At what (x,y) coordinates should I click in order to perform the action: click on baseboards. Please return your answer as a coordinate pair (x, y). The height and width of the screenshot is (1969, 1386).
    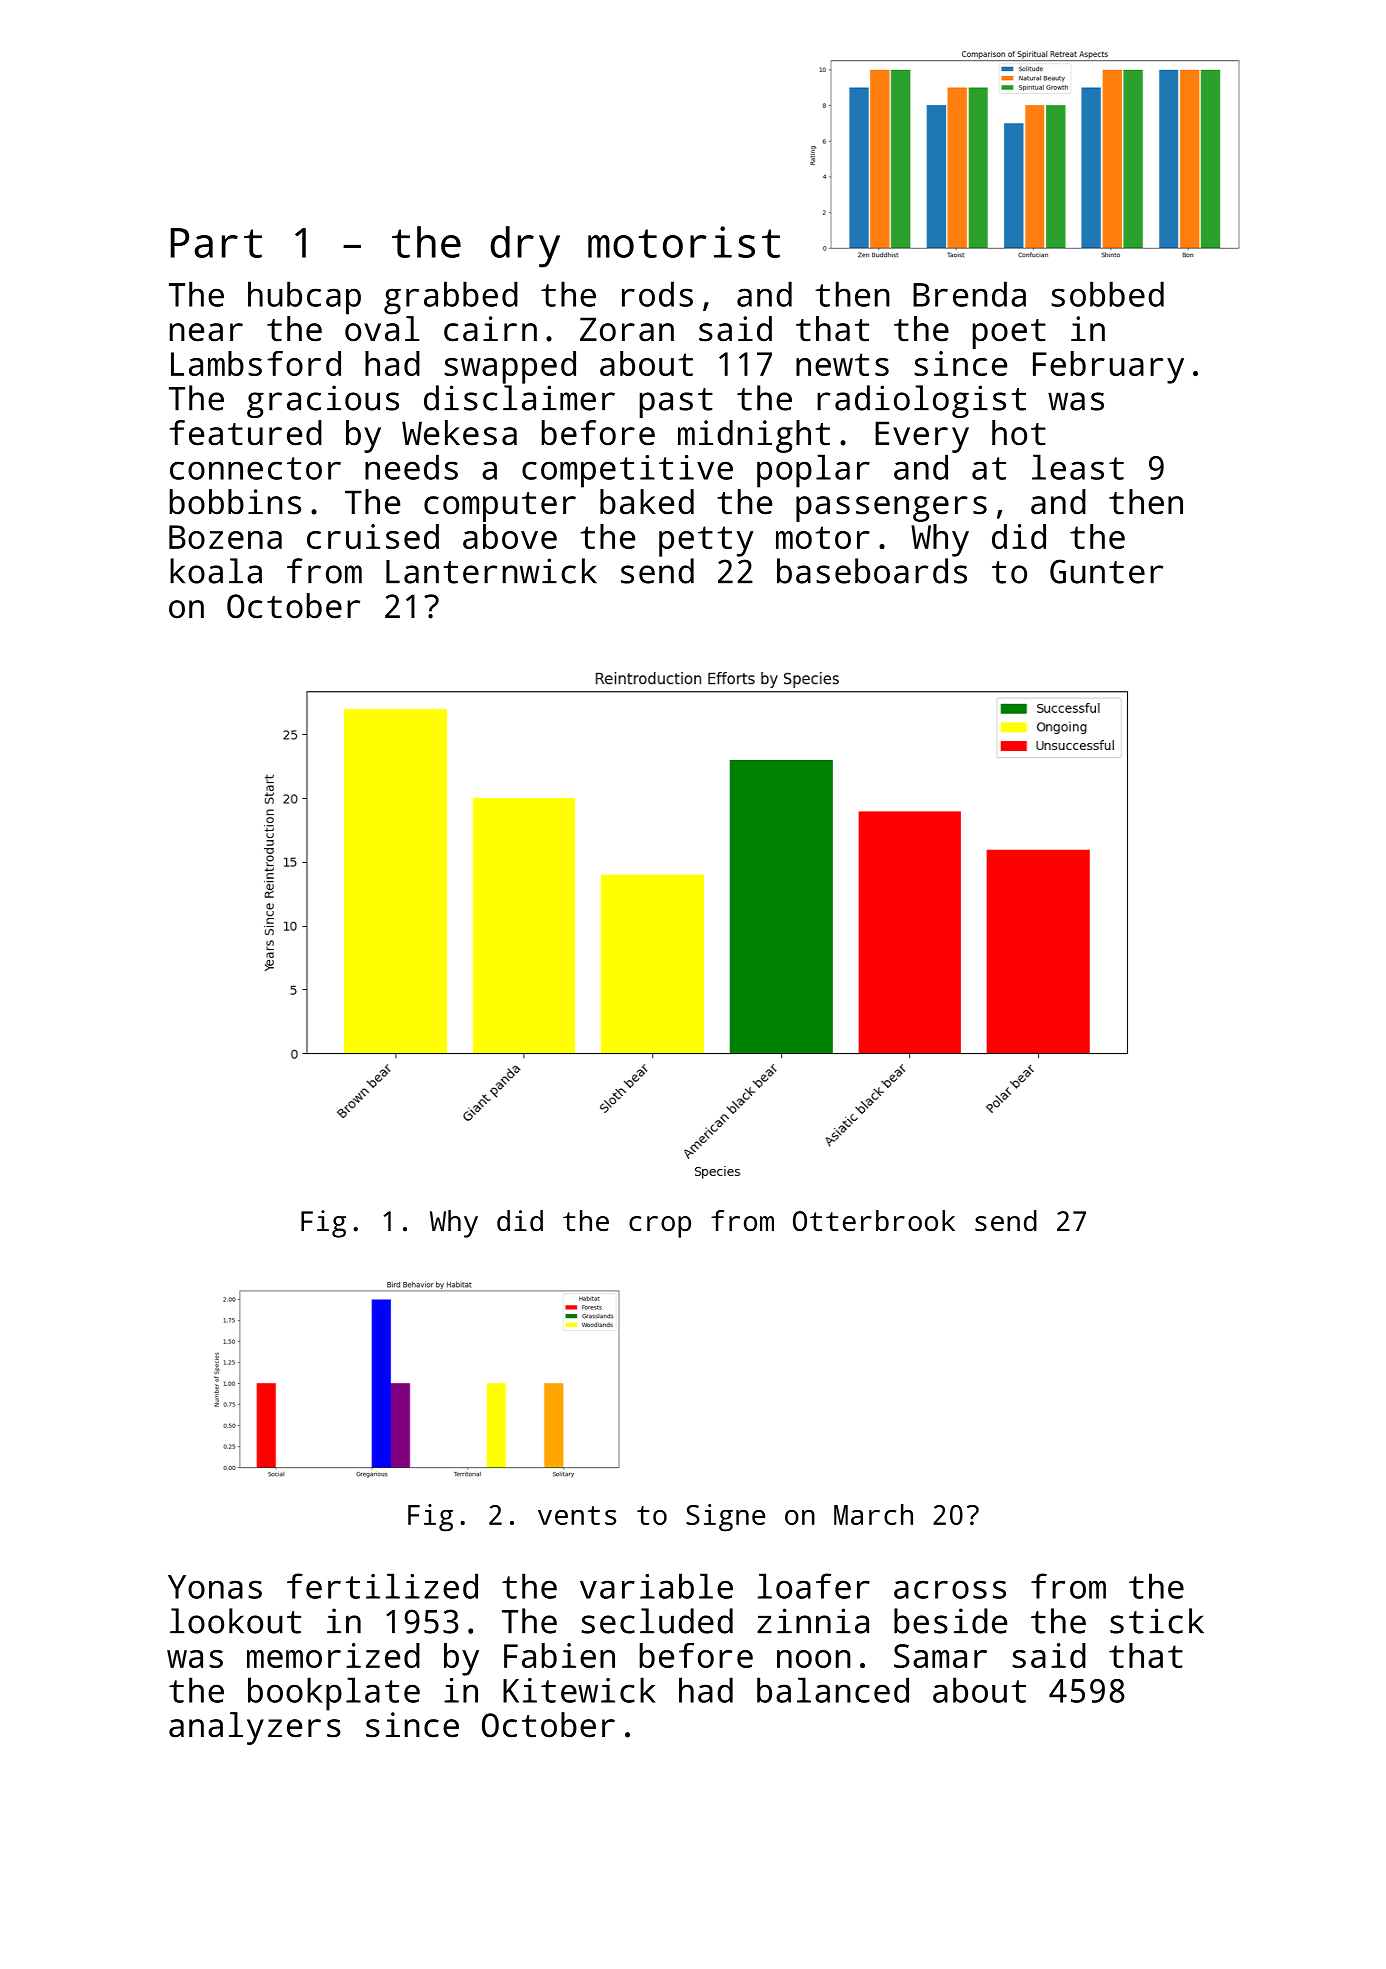
    Looking at the image, I should click on (872, 571).
